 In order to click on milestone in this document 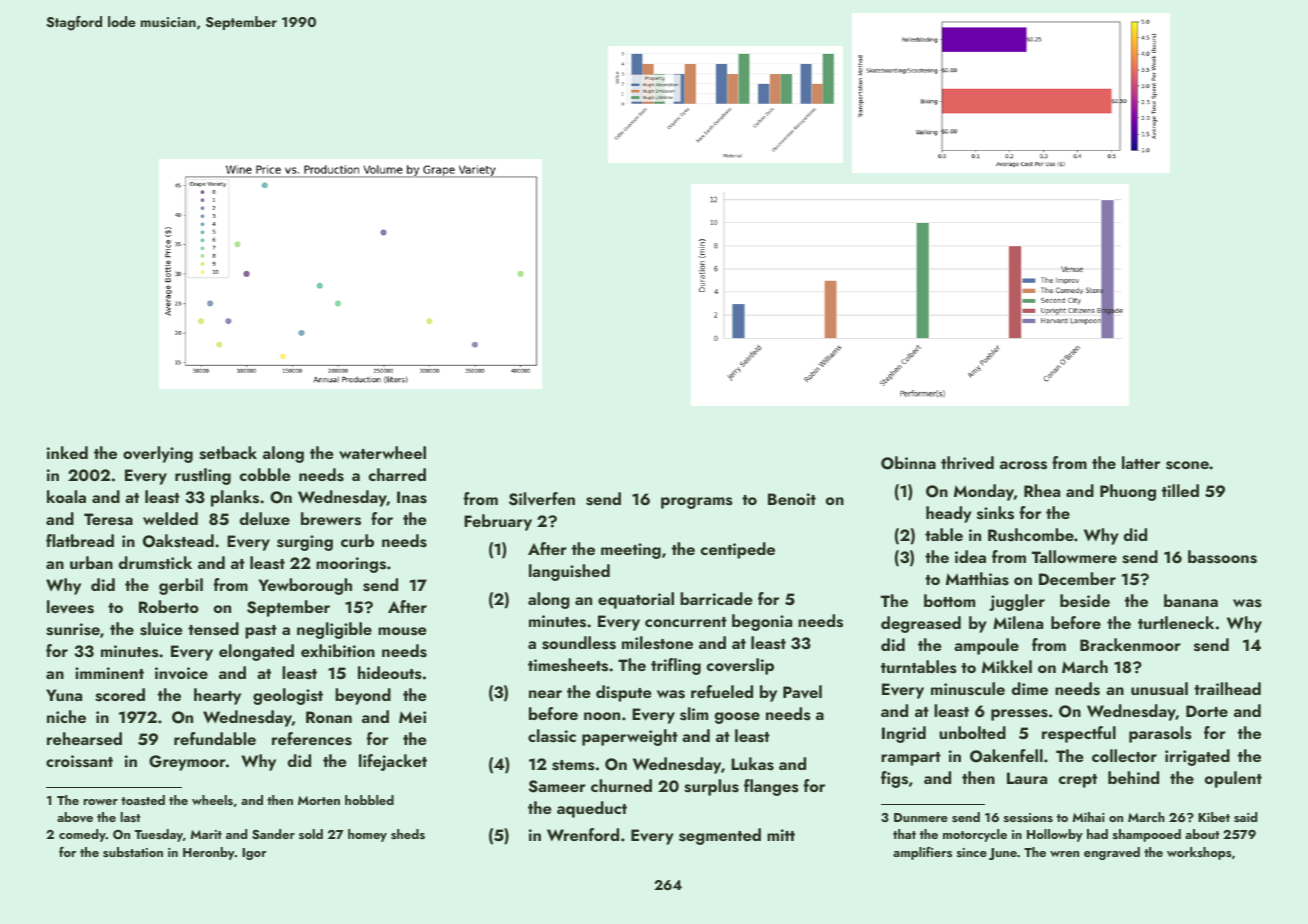, I will do `click(657, 643)`.
